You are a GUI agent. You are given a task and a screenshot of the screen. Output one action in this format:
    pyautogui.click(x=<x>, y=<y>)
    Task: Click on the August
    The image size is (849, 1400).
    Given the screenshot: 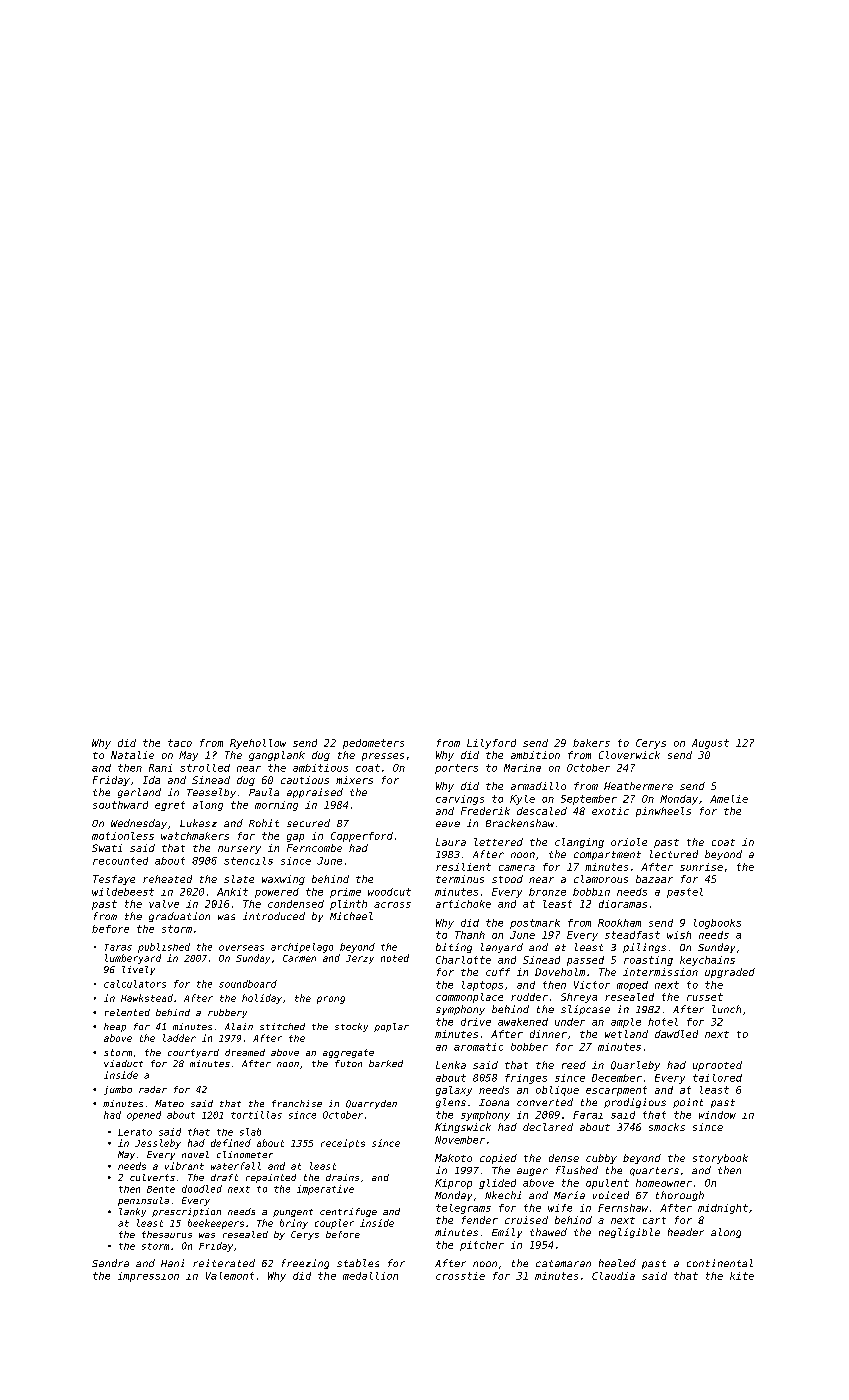 What is the action you would take?
    pyautogui.click(x=710, y=744)
